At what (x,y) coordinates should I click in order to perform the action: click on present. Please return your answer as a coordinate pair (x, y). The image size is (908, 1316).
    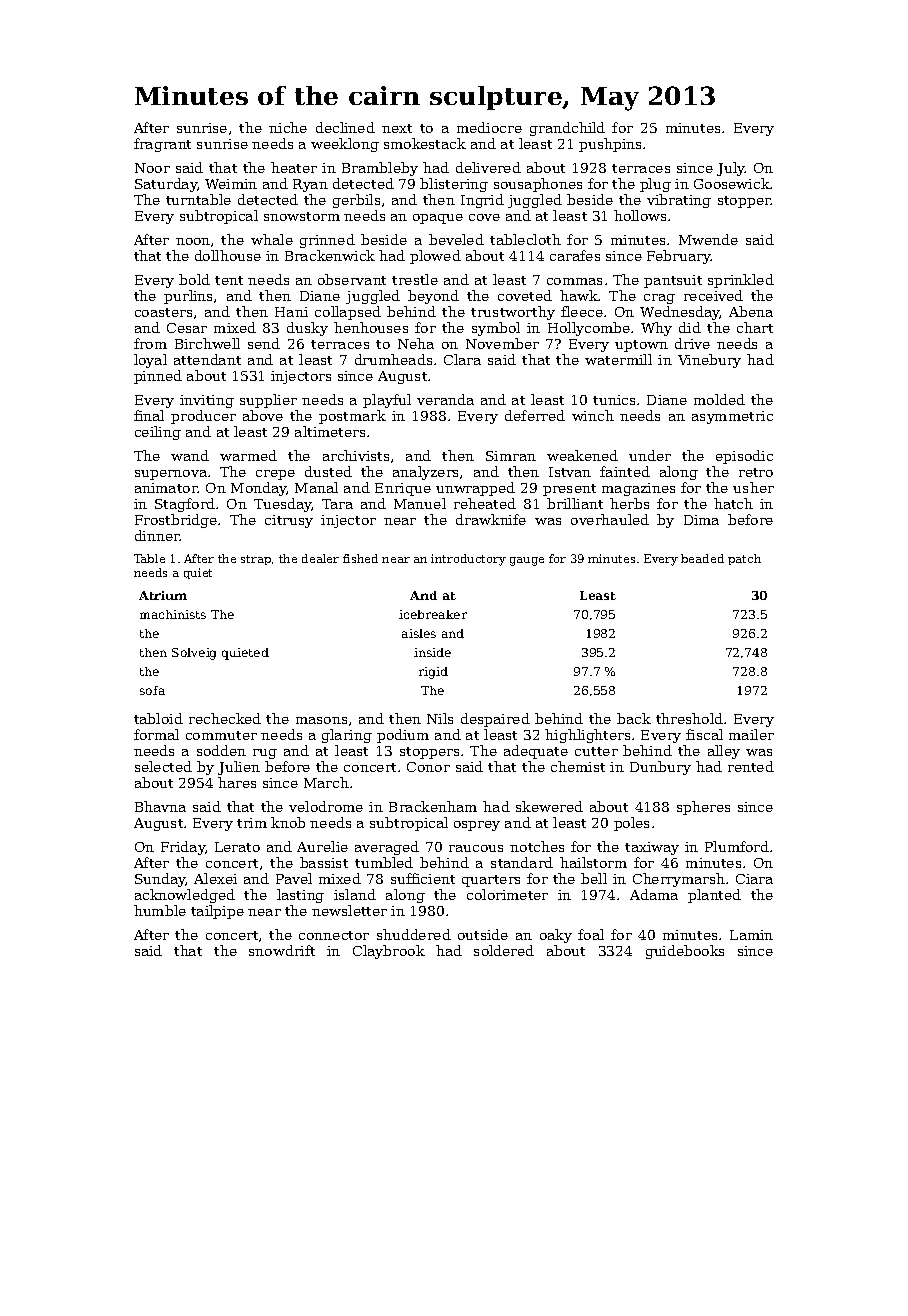
    Looking at the image, I should click on (569, 490).
